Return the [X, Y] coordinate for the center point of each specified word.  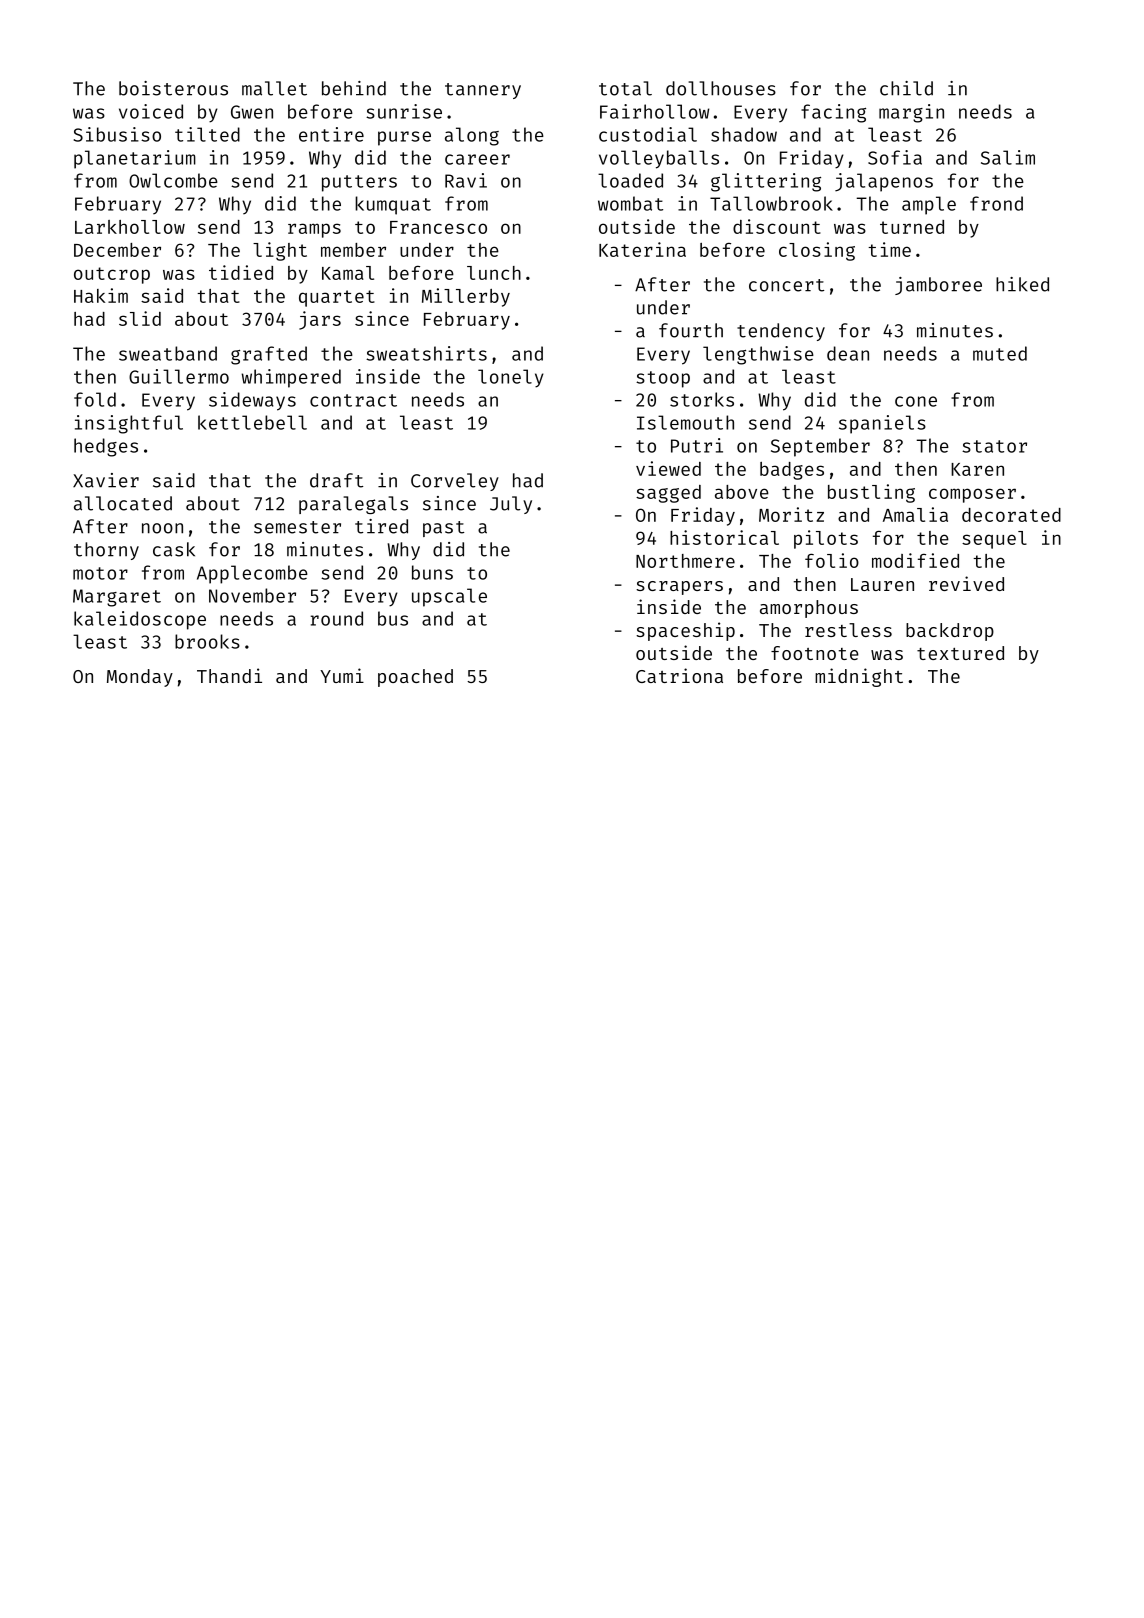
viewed [668, 468]
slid [140, 318]
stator [994, 446]
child [906, 88]
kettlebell [252, 422]
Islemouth [685, 422]
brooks [207, 641]
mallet [274, 88]
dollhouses [721, 88]
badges [792, 471]
